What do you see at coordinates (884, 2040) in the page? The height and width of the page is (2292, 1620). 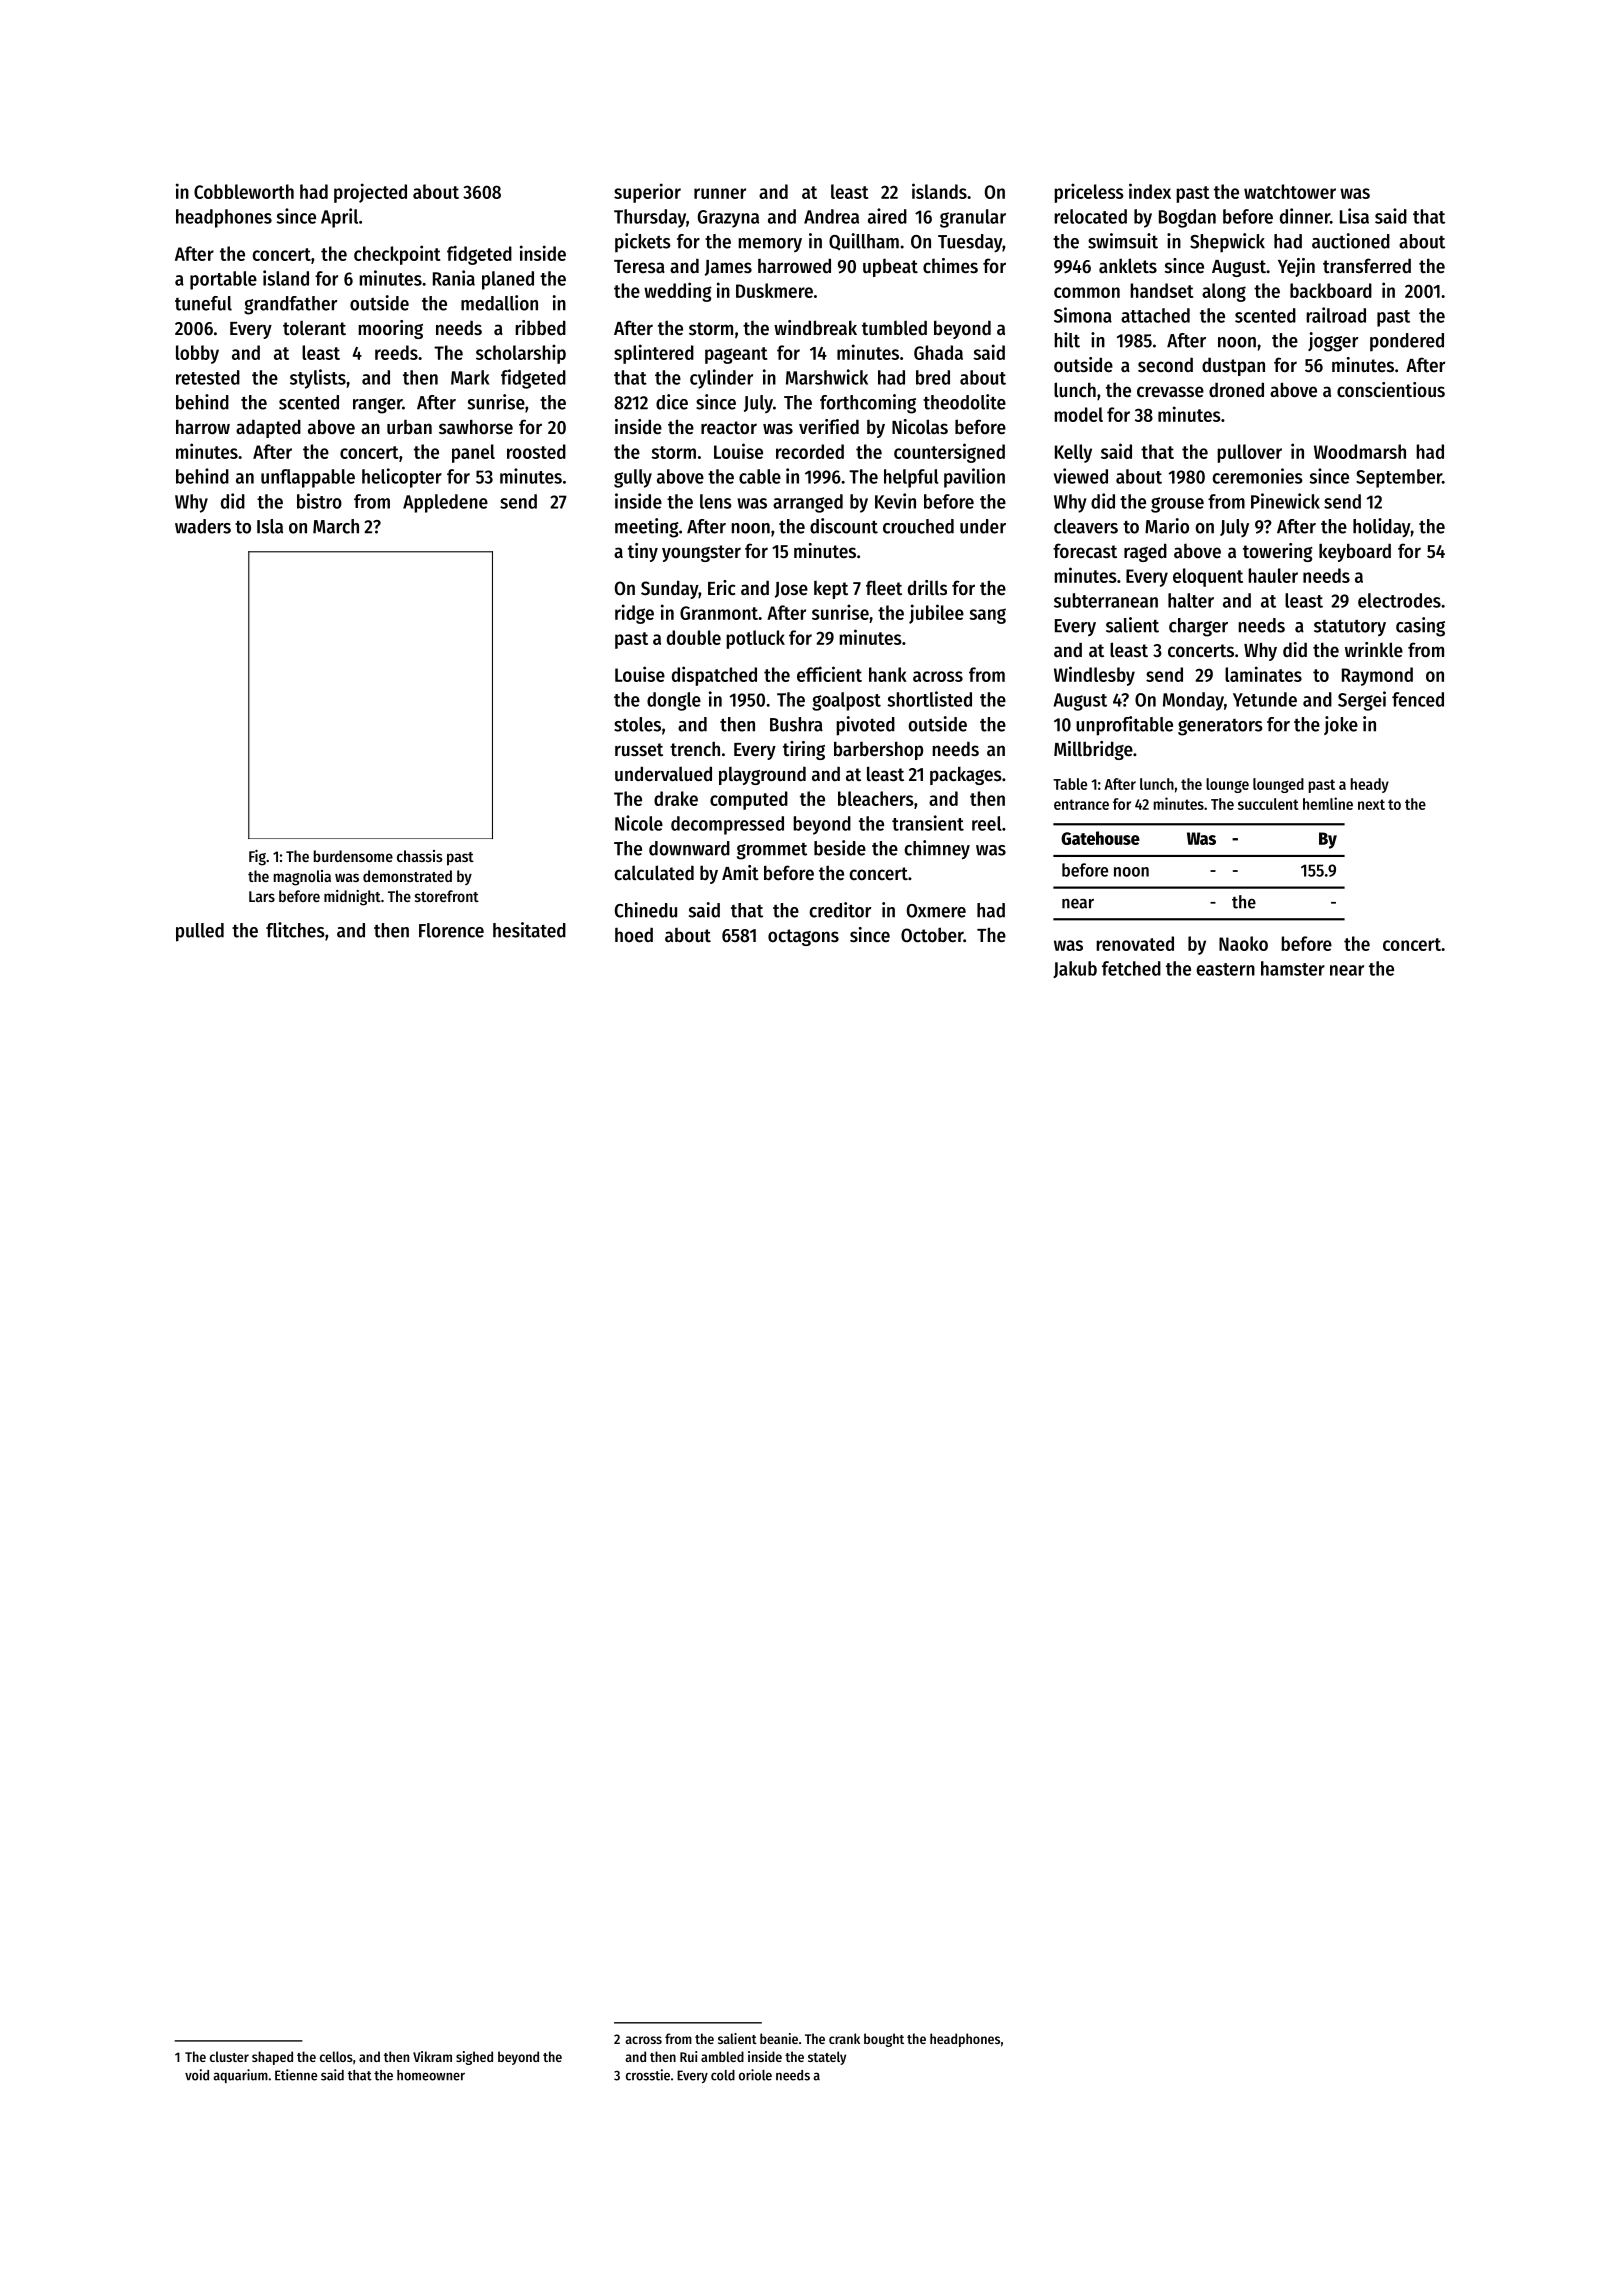 I see `bought` at bounding box center [884, 2040].
